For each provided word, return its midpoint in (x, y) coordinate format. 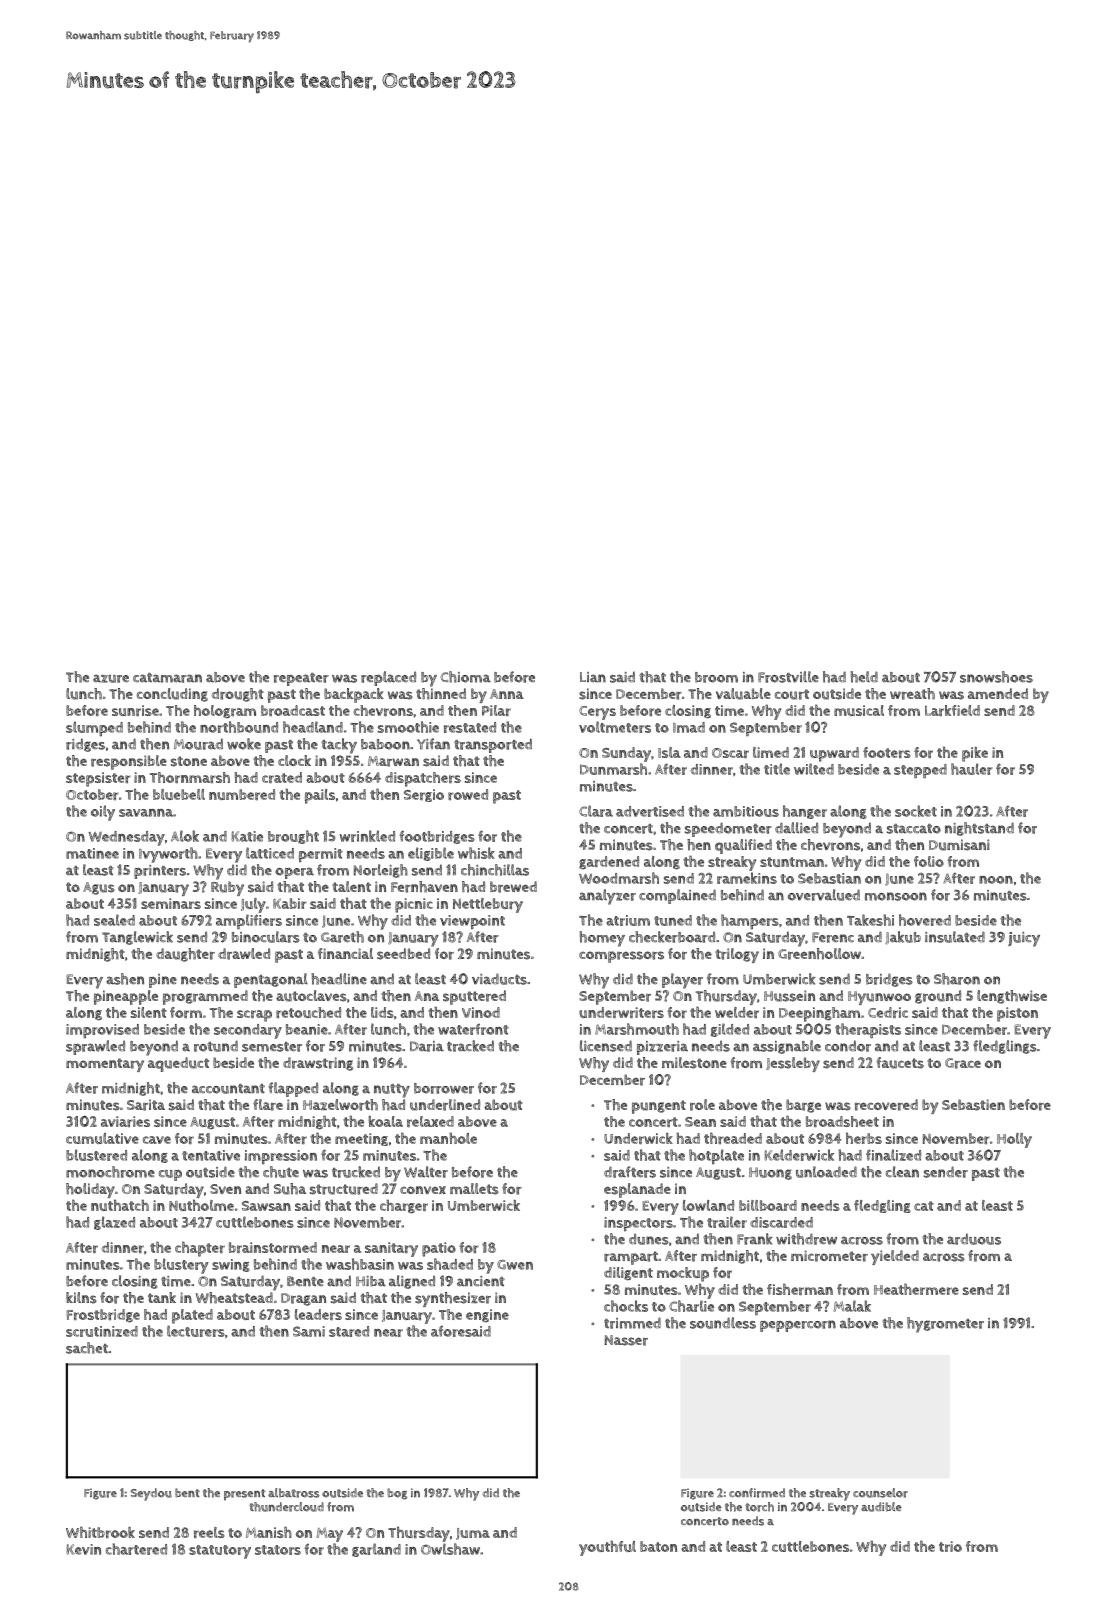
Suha (290, 1189)
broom (716, 677)
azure (111, 678)
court (792, 694)
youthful (607, 1548)
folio (929, 861)
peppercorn (798, 1326)
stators (278, 1550)
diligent (628, 1273)
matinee (92, 853)
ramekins (747, 878)
